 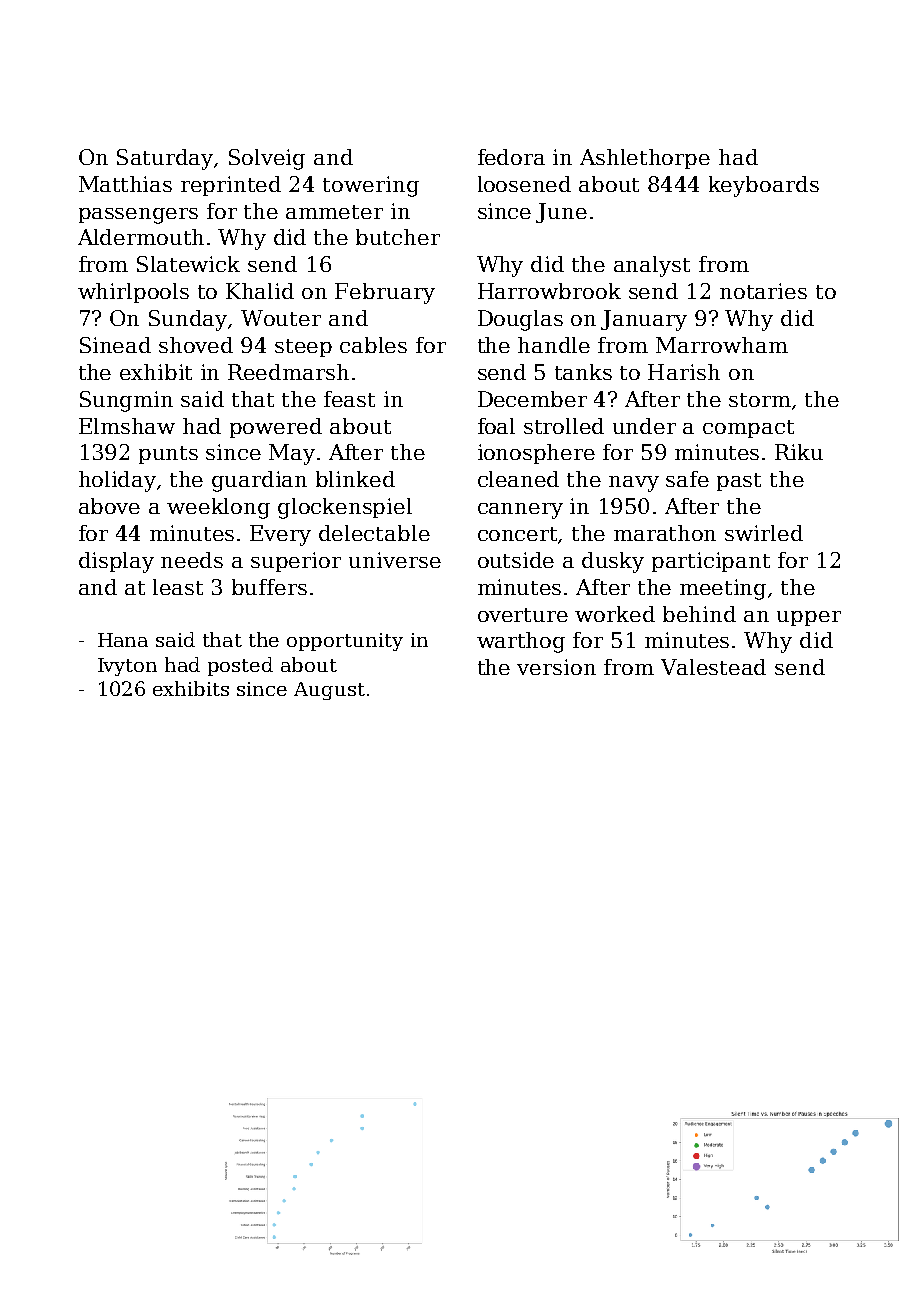 I want to click on loosened, so click(x=524, y=184).
